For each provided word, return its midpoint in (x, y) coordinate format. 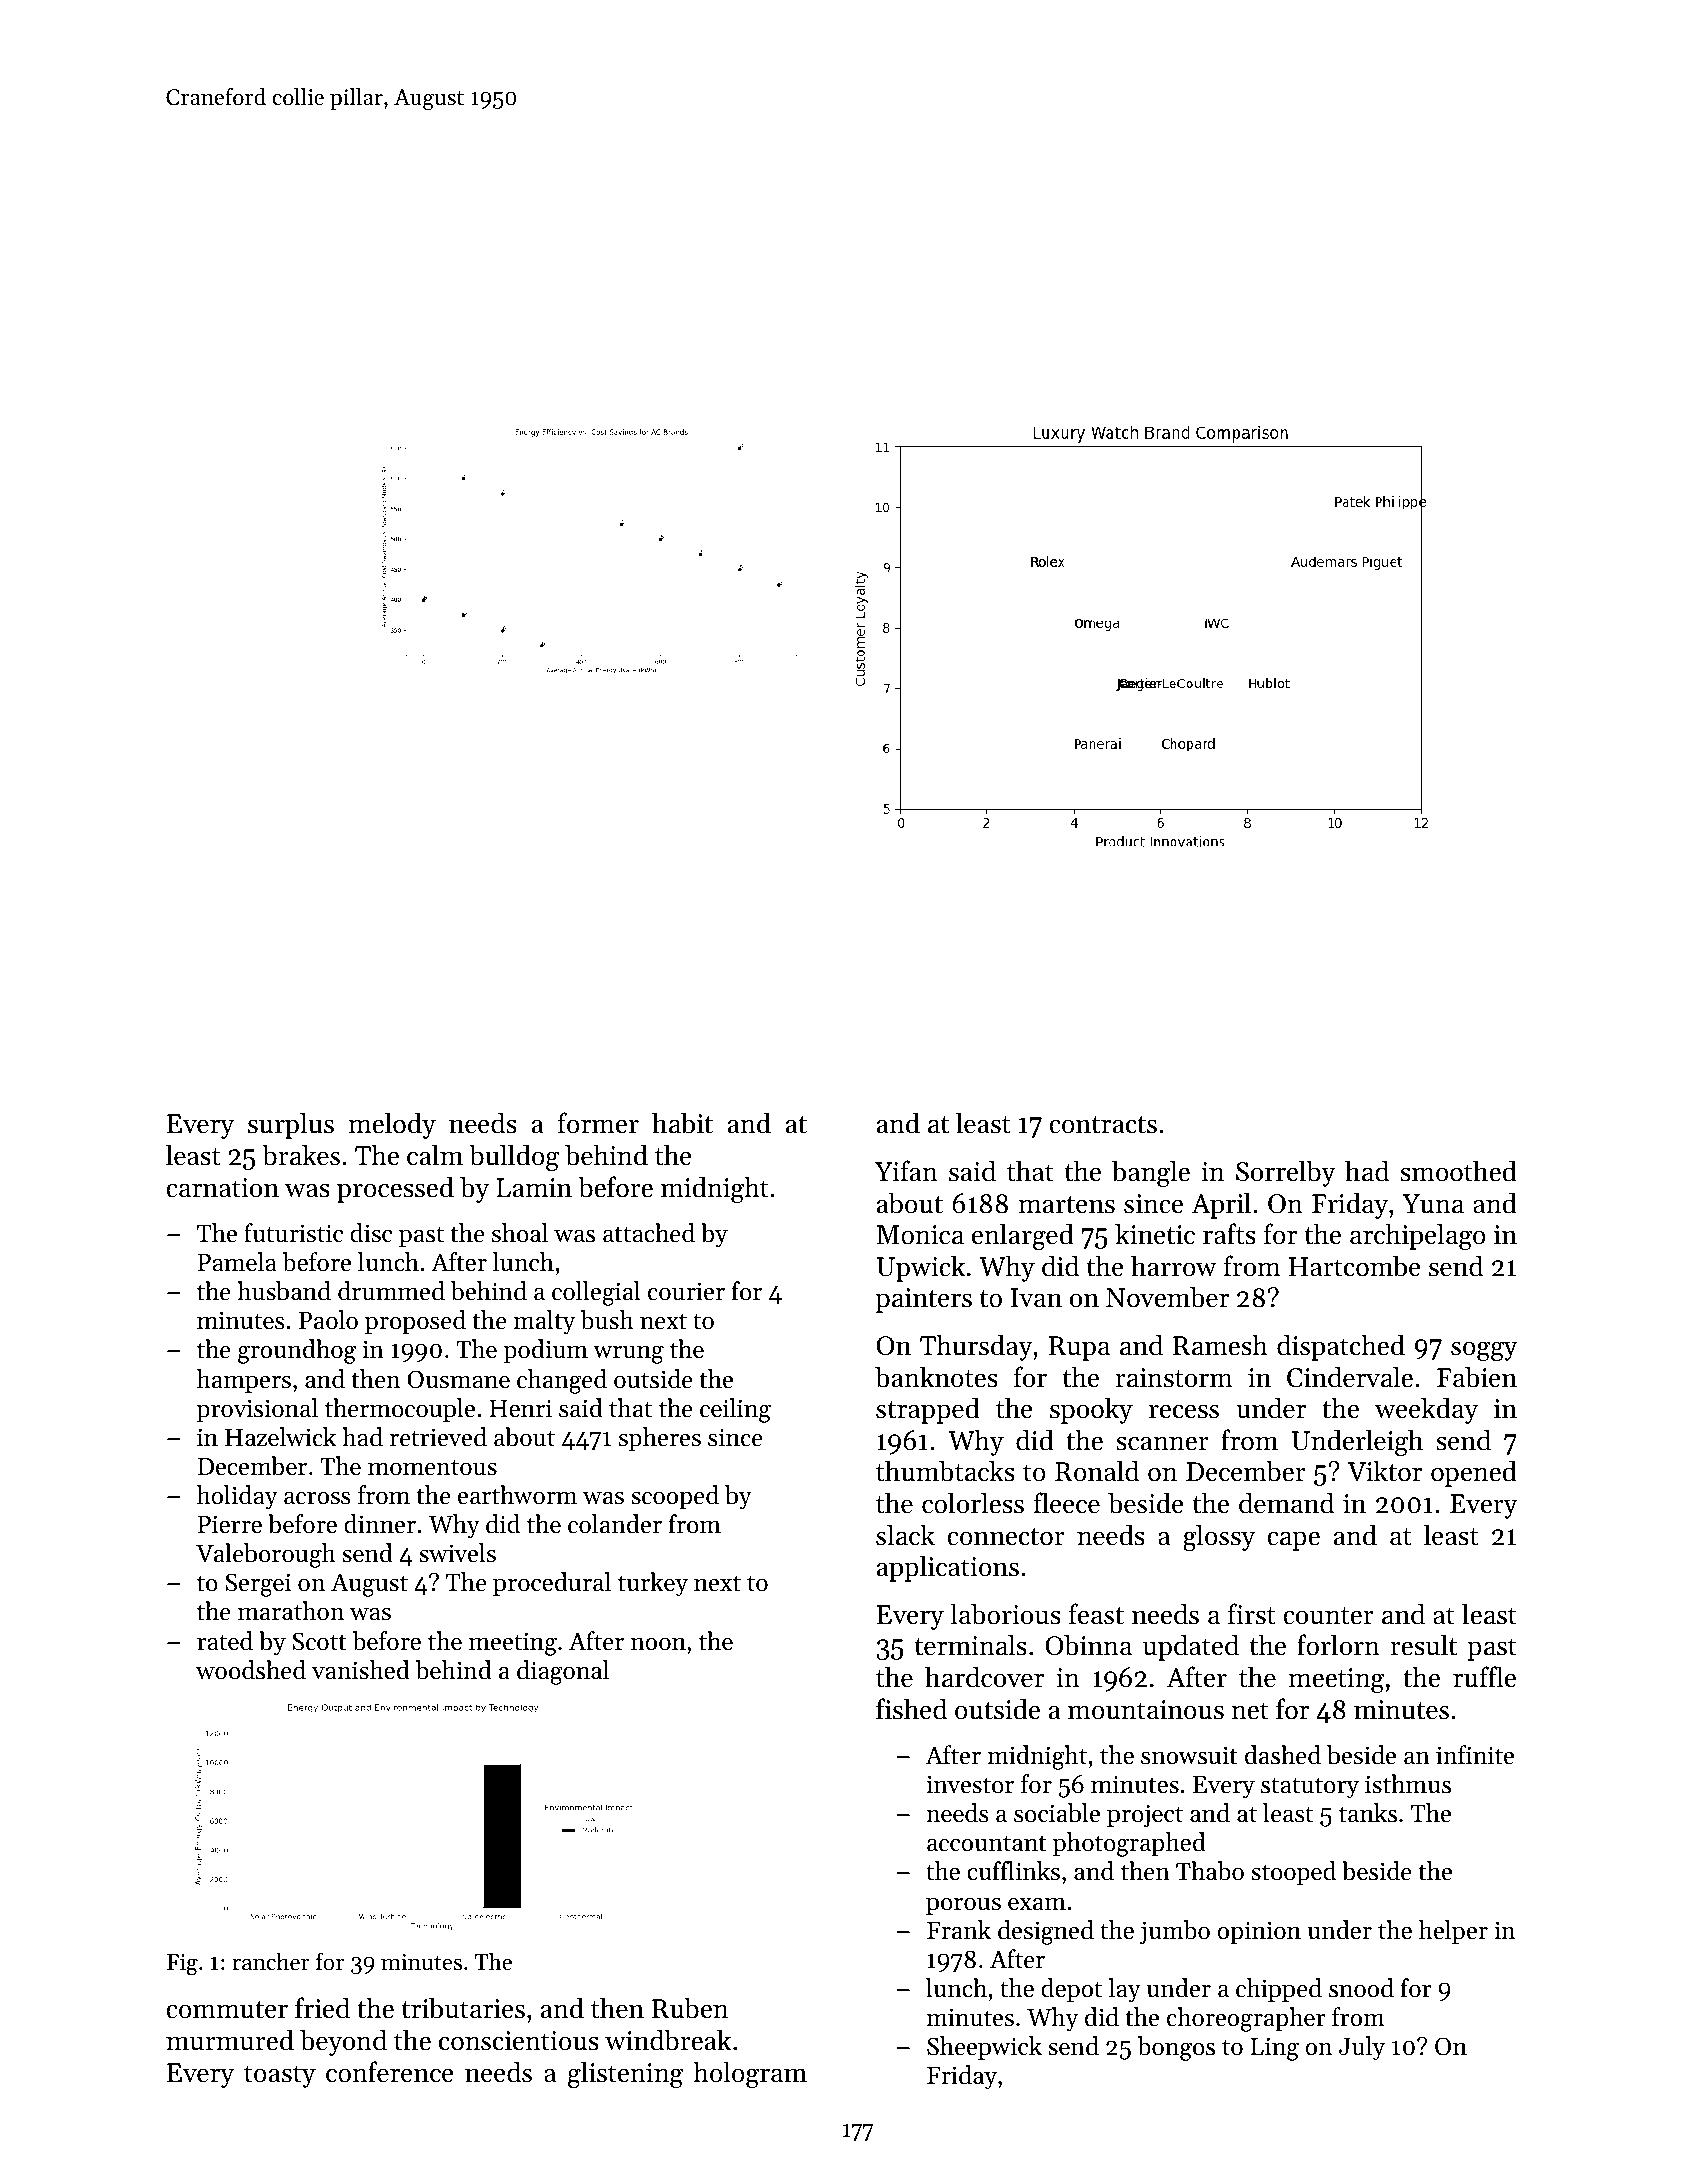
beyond (343, 2042)
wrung (628, 1355)
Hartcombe (1355, 1266)
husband (284, 1291)
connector (1006, 1537)
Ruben (690, 2008)
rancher (271, 1961)
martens (1066, 1205)
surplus (291, 1125)
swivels (457, 1553)
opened (1474, 1473)
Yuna (1433, 1204)
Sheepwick (984, 2048)
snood (1361, 1988)
